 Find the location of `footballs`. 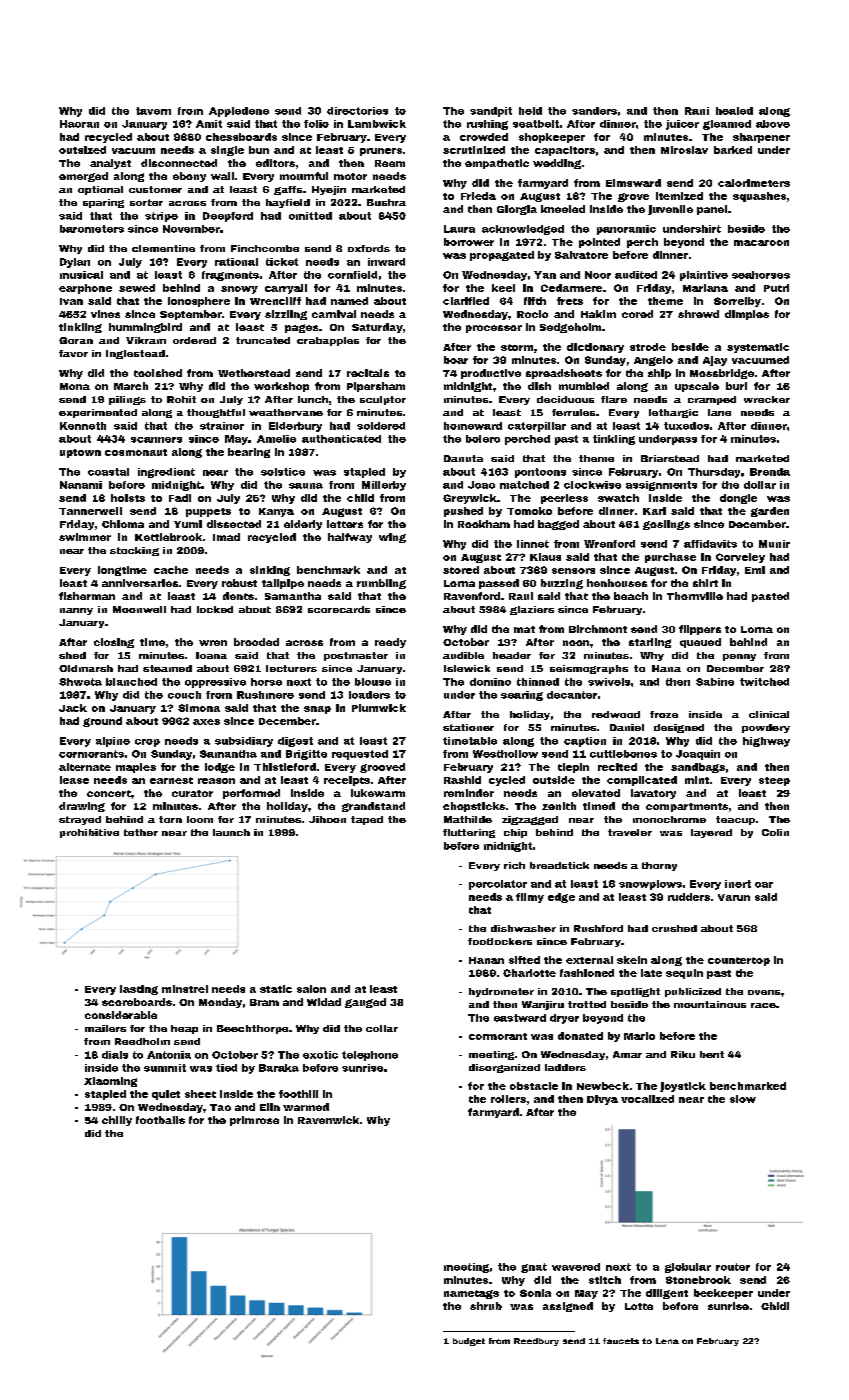

footballs is located at coordinates (160, 1120).
